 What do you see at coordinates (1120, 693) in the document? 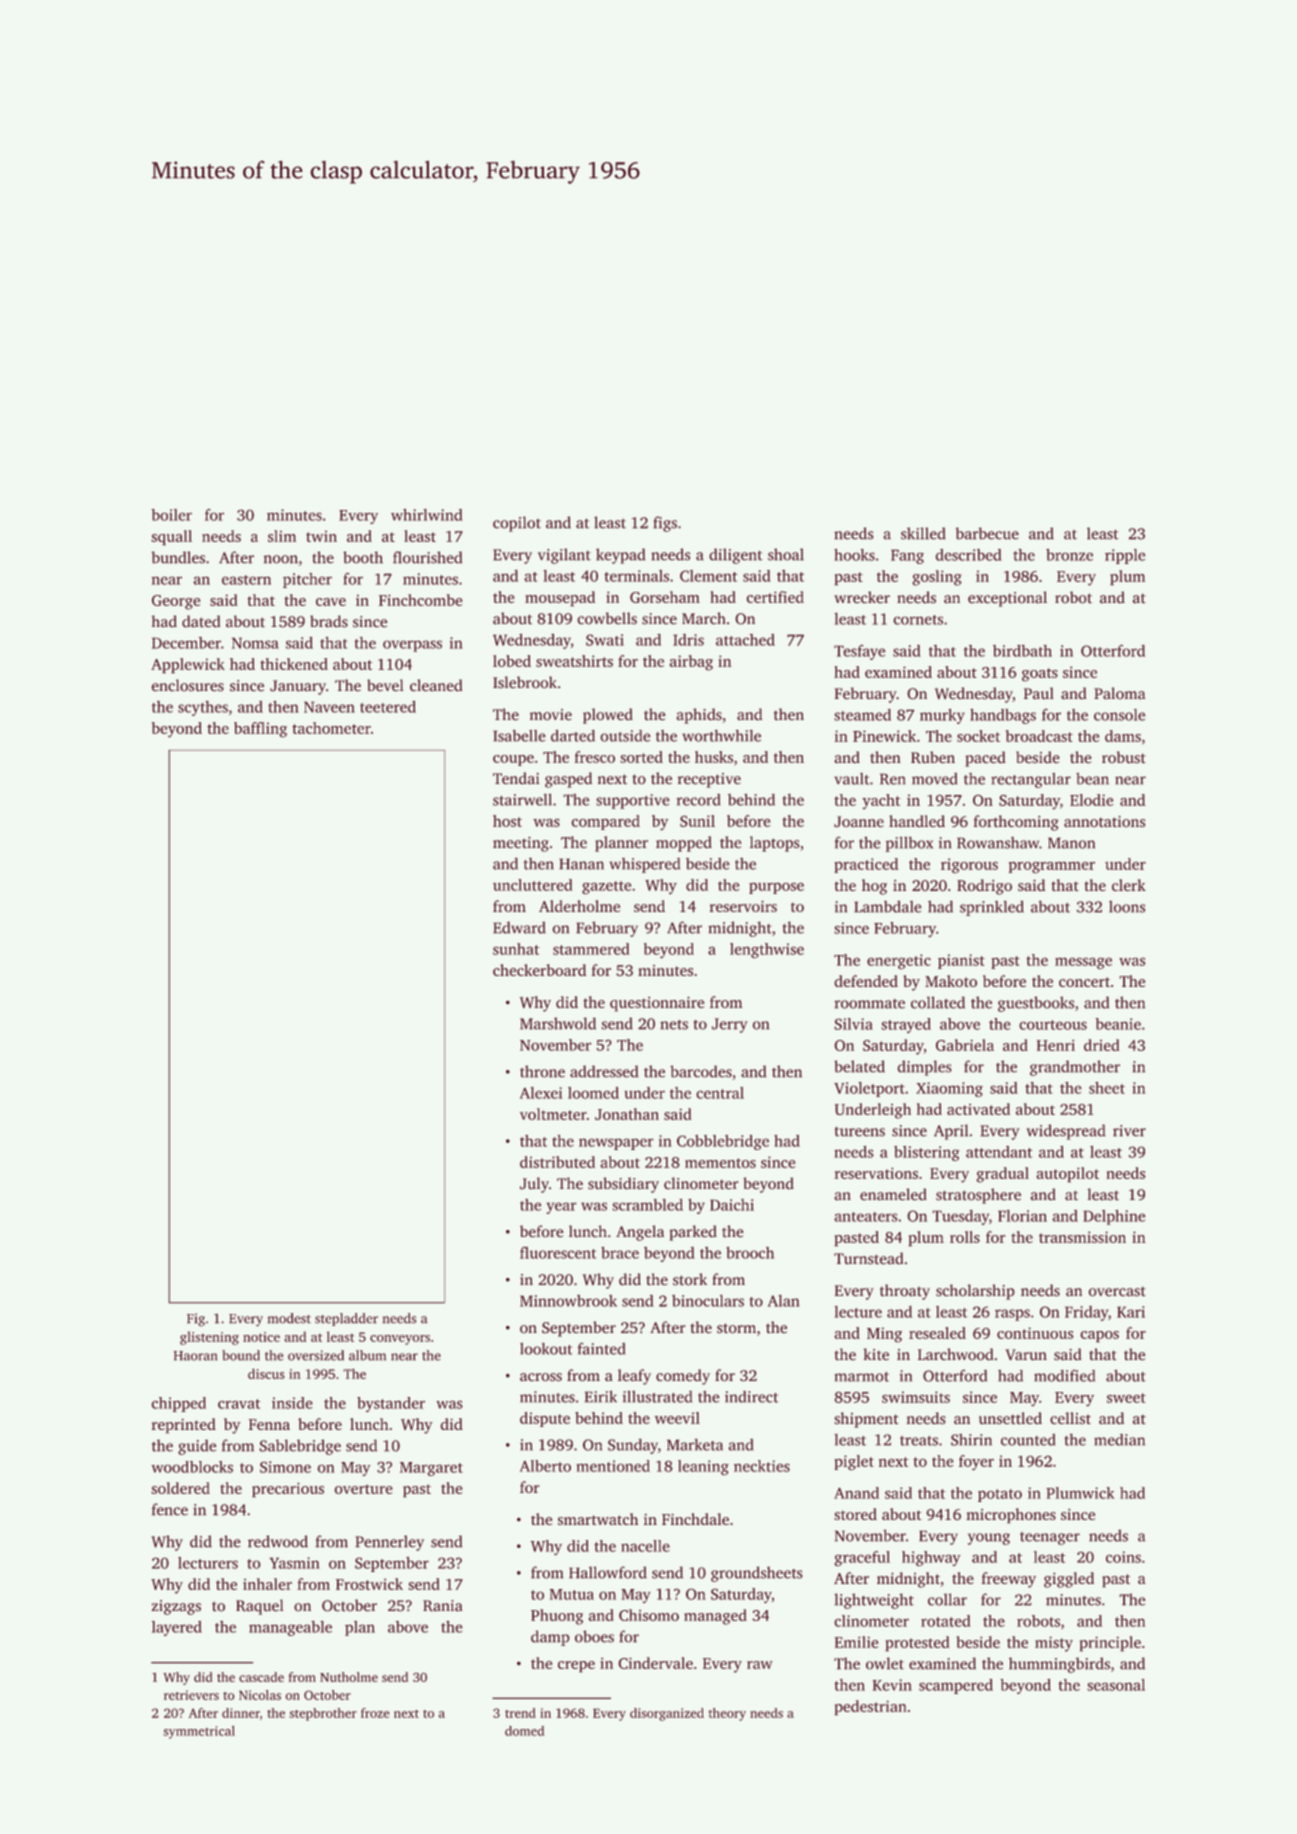
I see `Paloma` at bounding box center [1120, 693].
